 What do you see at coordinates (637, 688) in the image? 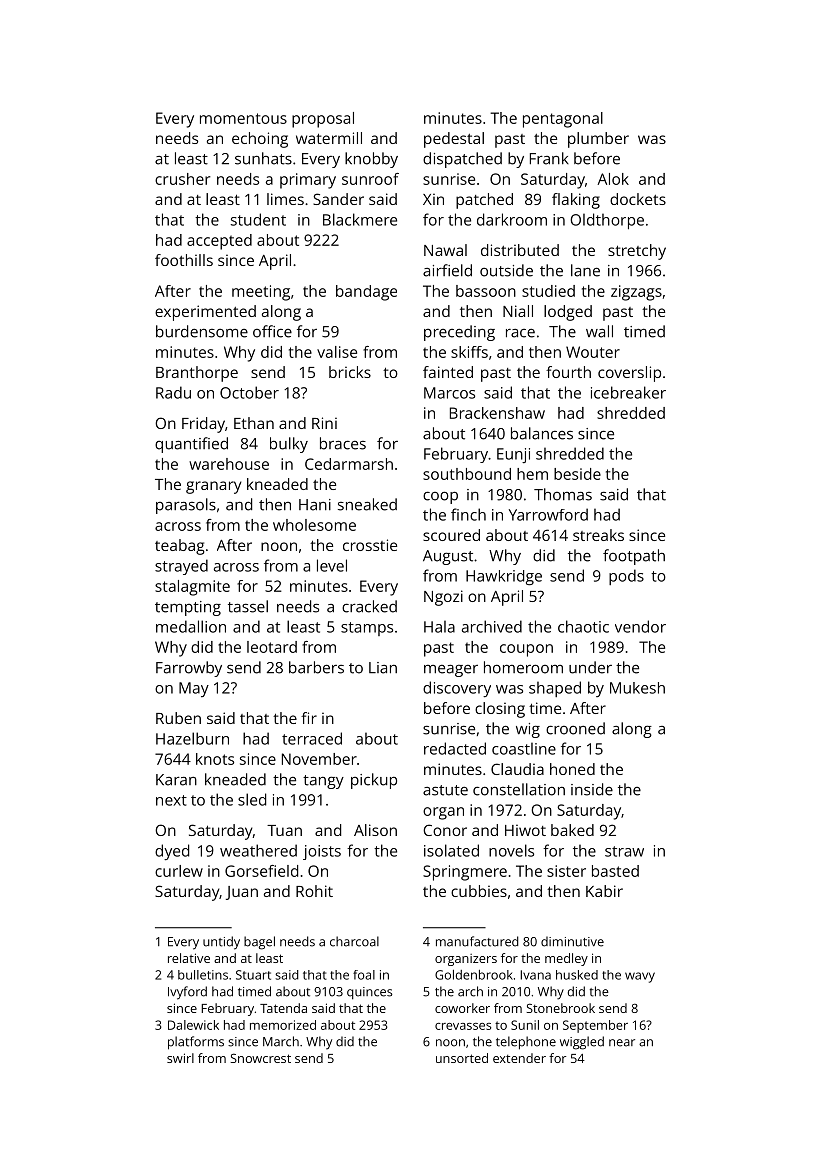
I see `Mukesh` at bounding box center [637, 688].
